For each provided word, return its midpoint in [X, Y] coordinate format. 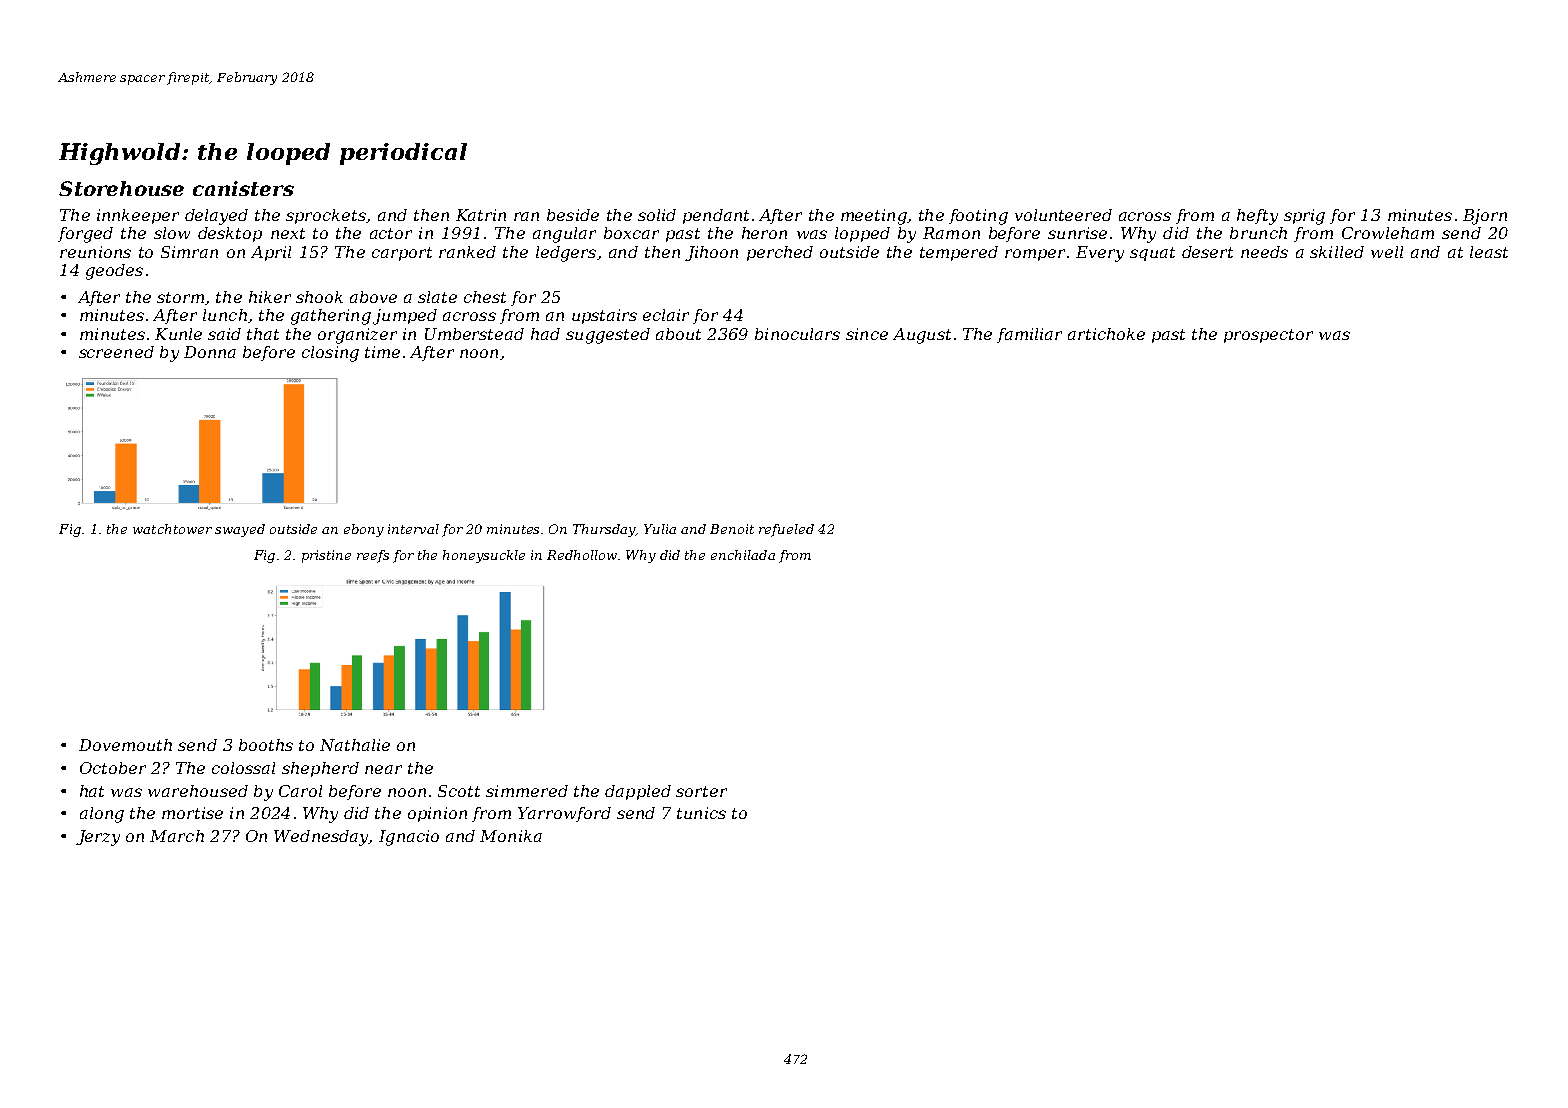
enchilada [743, 555]
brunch [1258, 233]
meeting [874, 217]
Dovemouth [125, 745]
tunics [701, 813]
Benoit [732, 529]
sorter [701, 791]
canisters [243, 188]
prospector [1268, 336]
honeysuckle [484, 556]
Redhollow [582, 555]
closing [330, 354]
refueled [786, 530]
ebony [364, 530]
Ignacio [409, 838]
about [678, 334]
